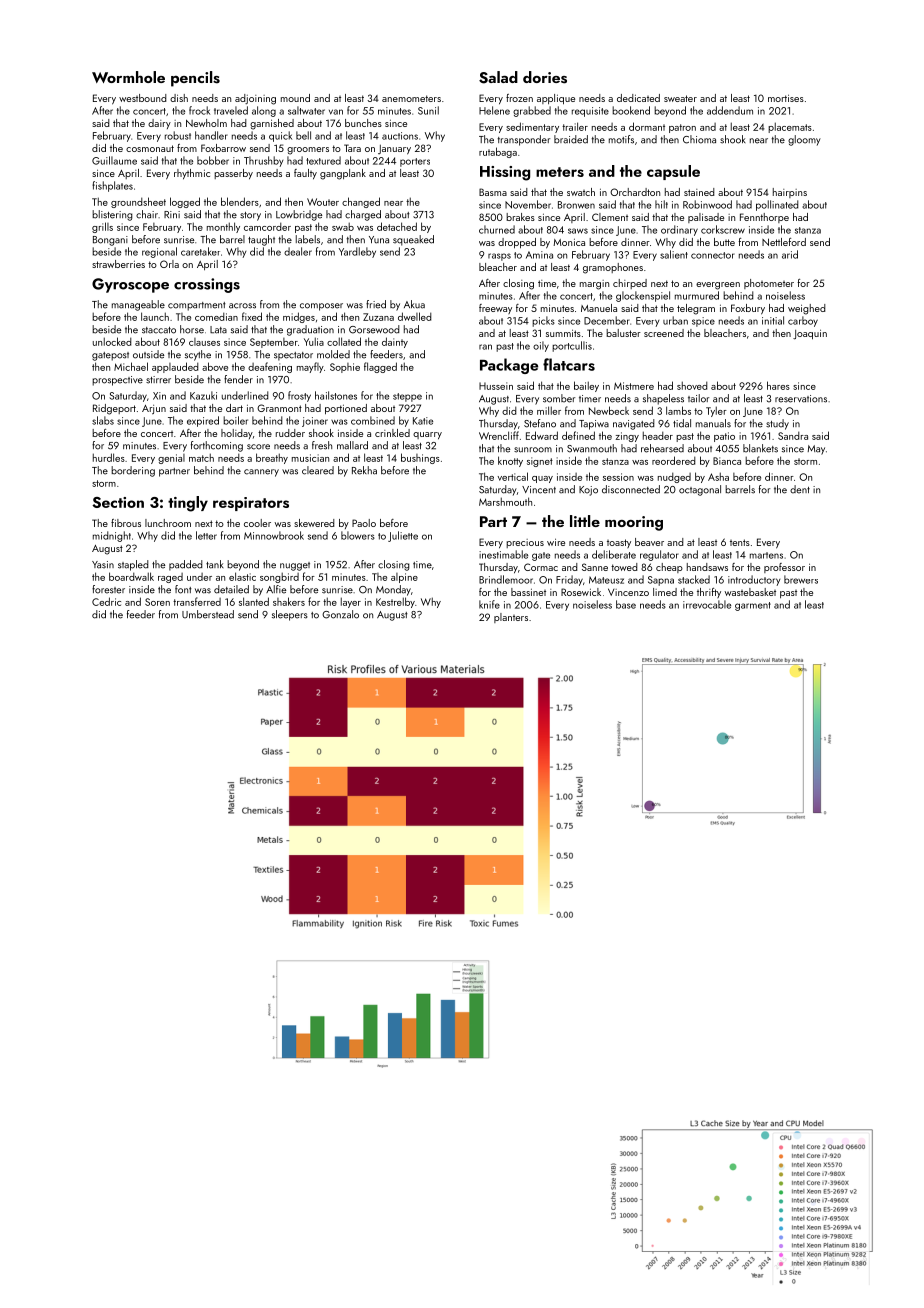  What do you see at coordinates (559, 398) in the image?
I see `somber` at bounding box center [559, 398].
